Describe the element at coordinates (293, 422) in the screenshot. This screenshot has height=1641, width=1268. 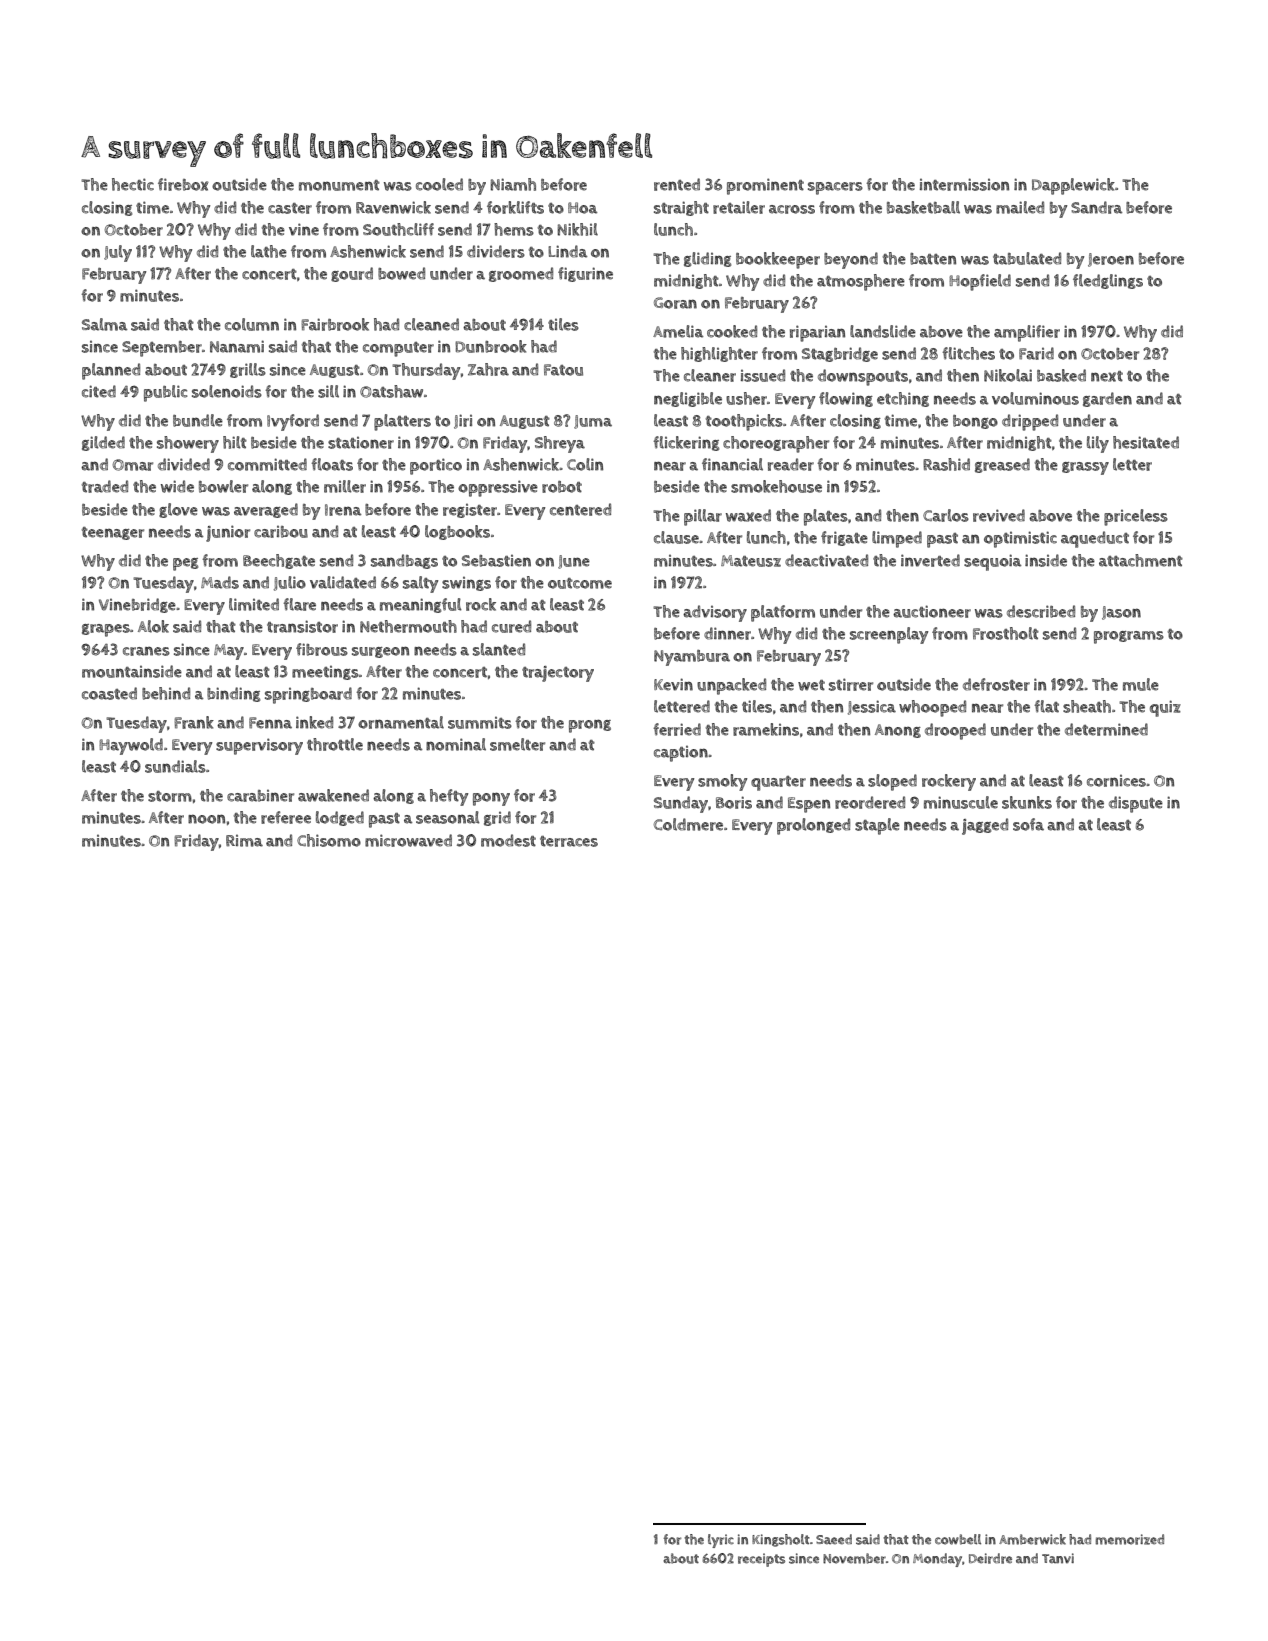
I see `Ivyford` at that location.
